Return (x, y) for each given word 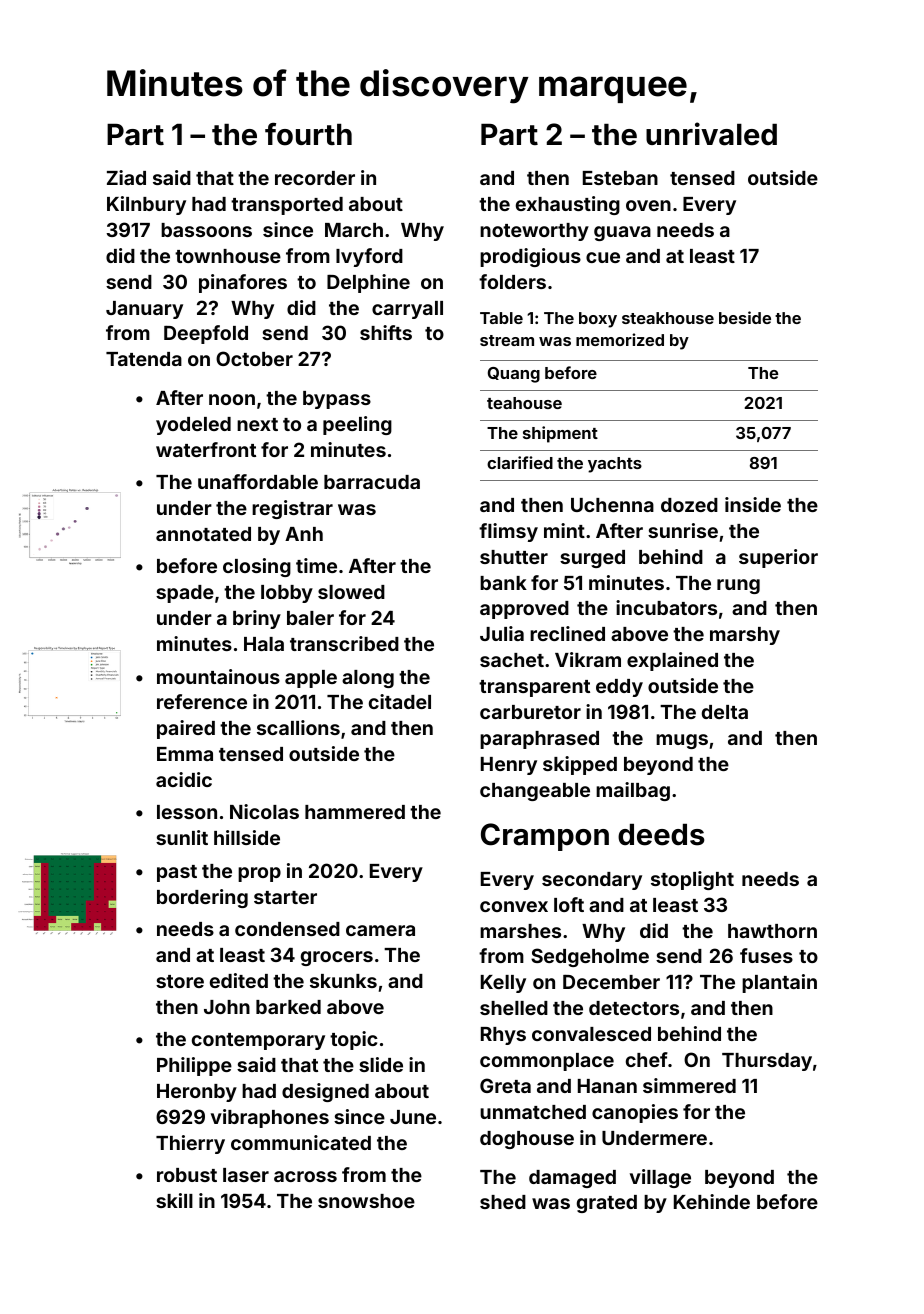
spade (185, 594)
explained (672, 661)
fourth (308, 134)
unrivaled (711, 134)
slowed (351, 592)
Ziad (126, 177)
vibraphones (270, 1118)
